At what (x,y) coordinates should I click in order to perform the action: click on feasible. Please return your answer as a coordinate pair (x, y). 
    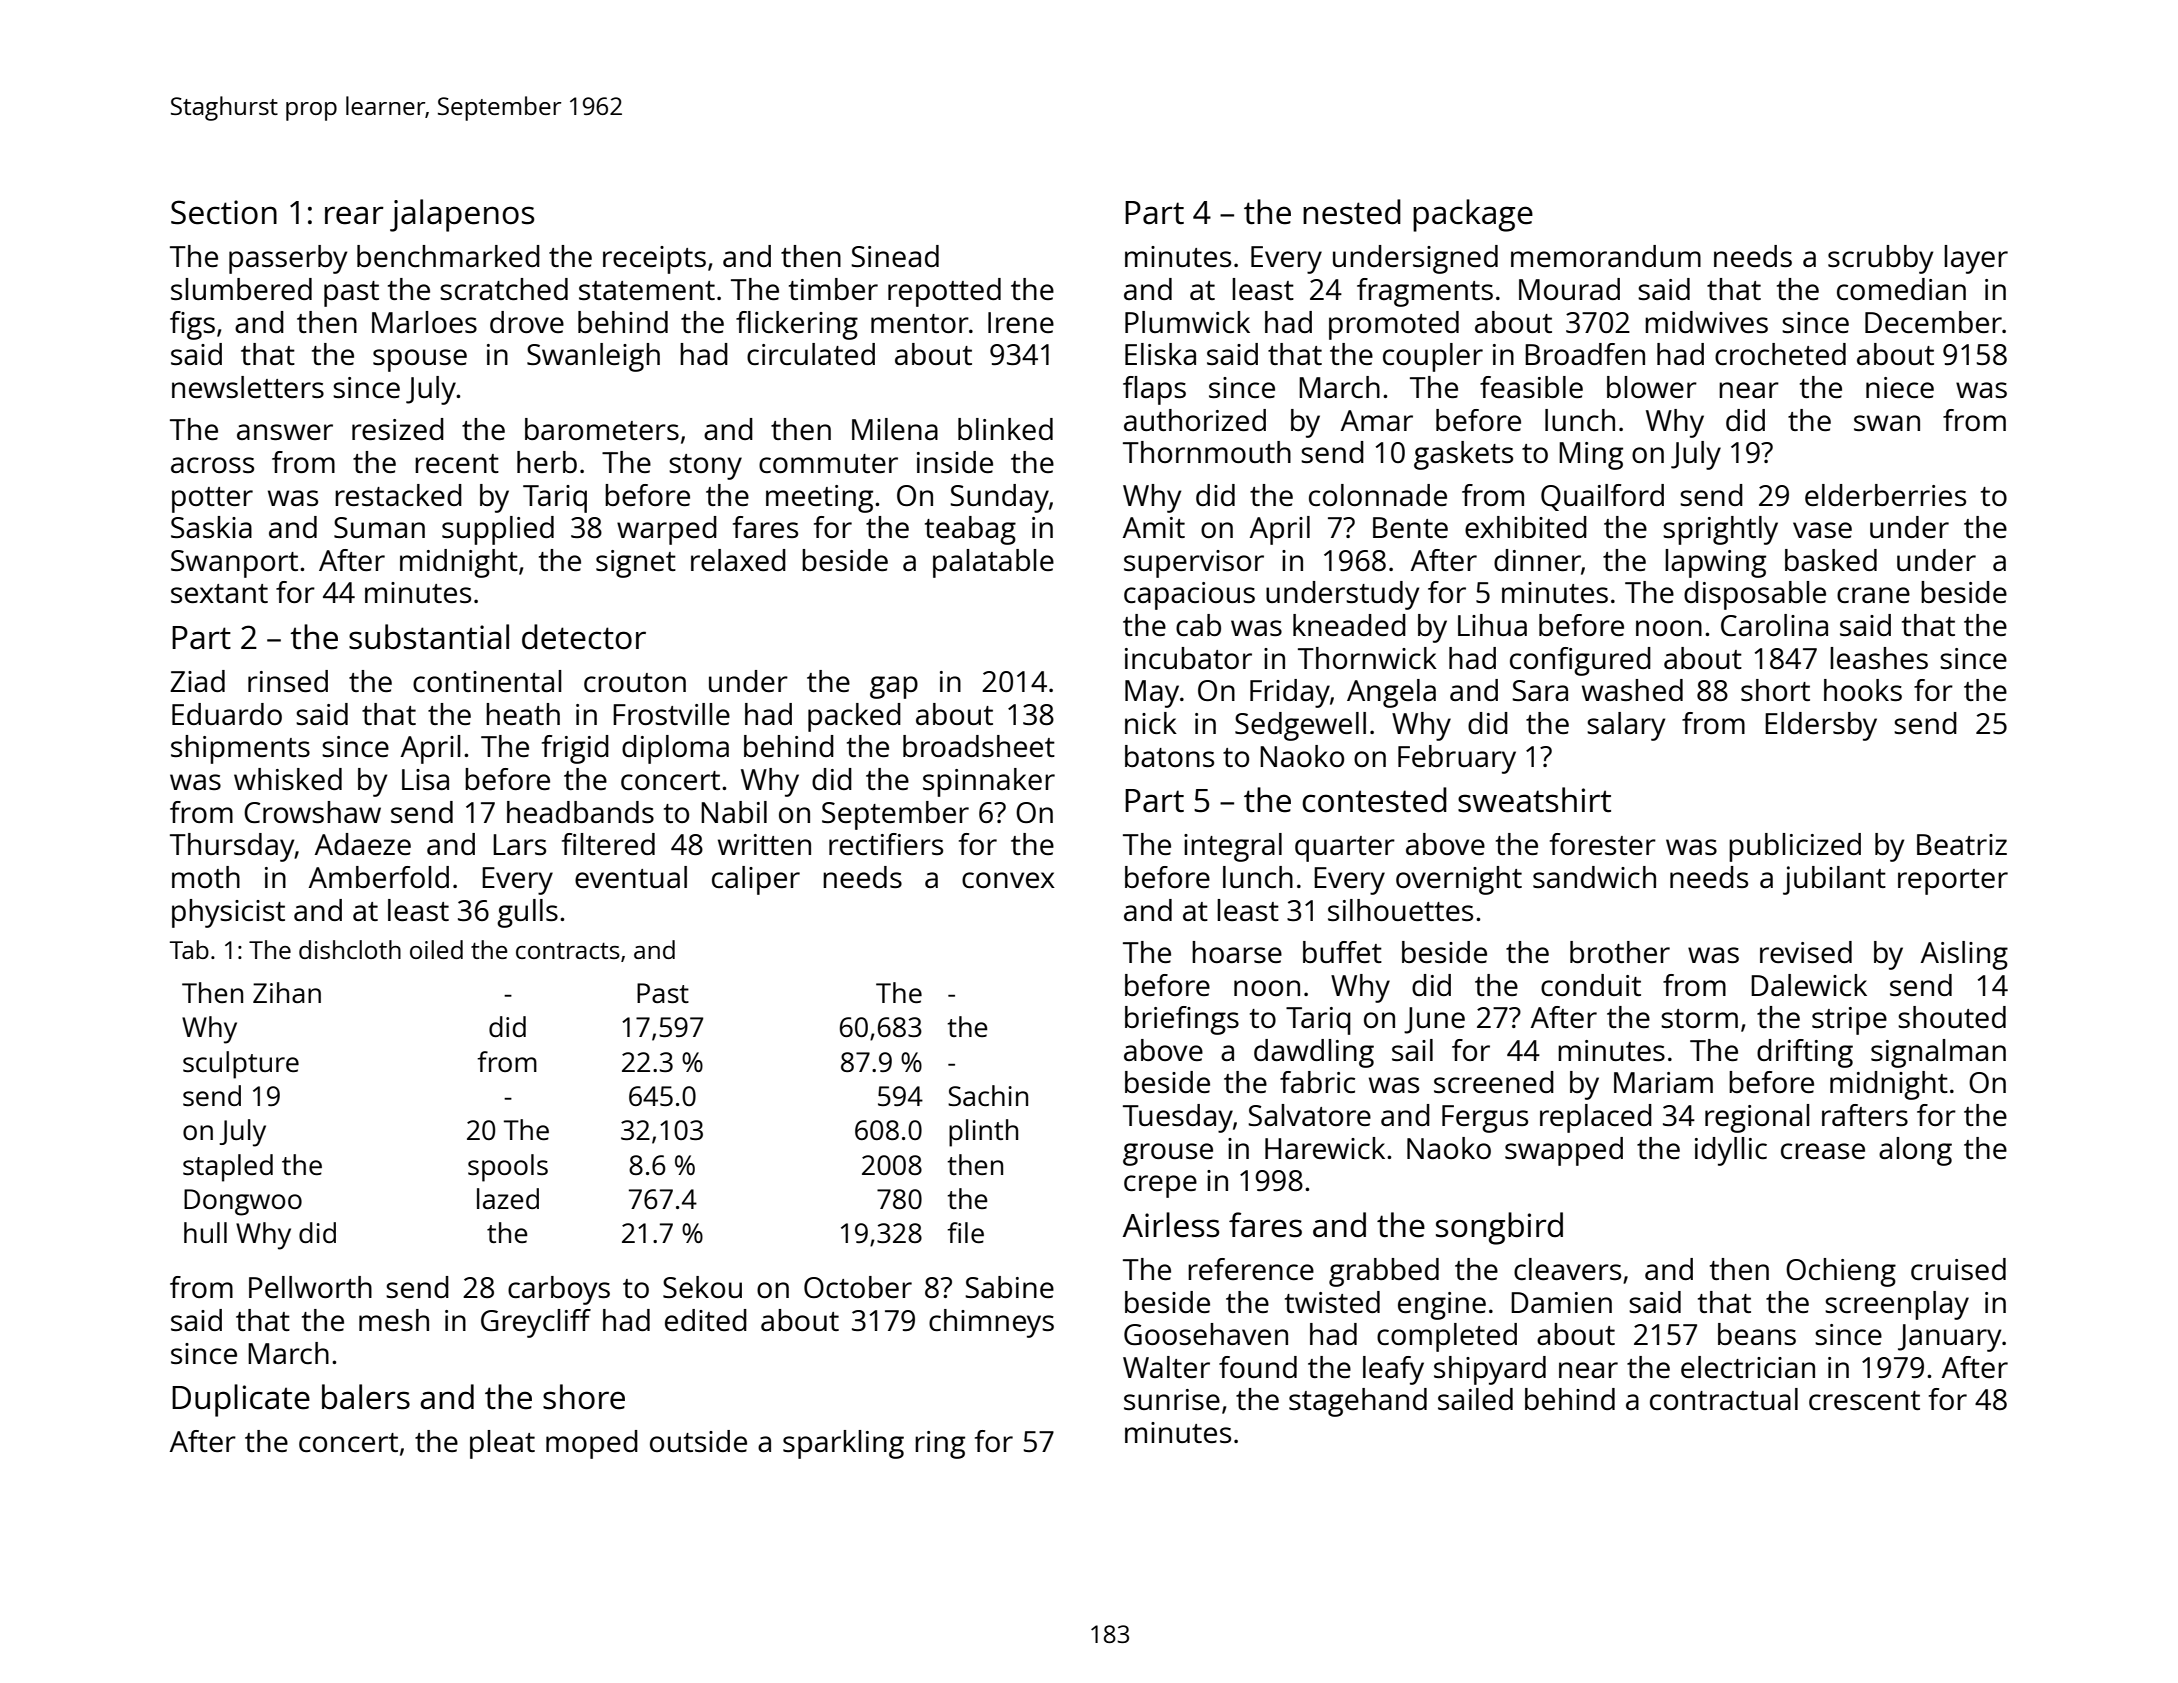
    Looking at the image, I should click on (1531, 387).
